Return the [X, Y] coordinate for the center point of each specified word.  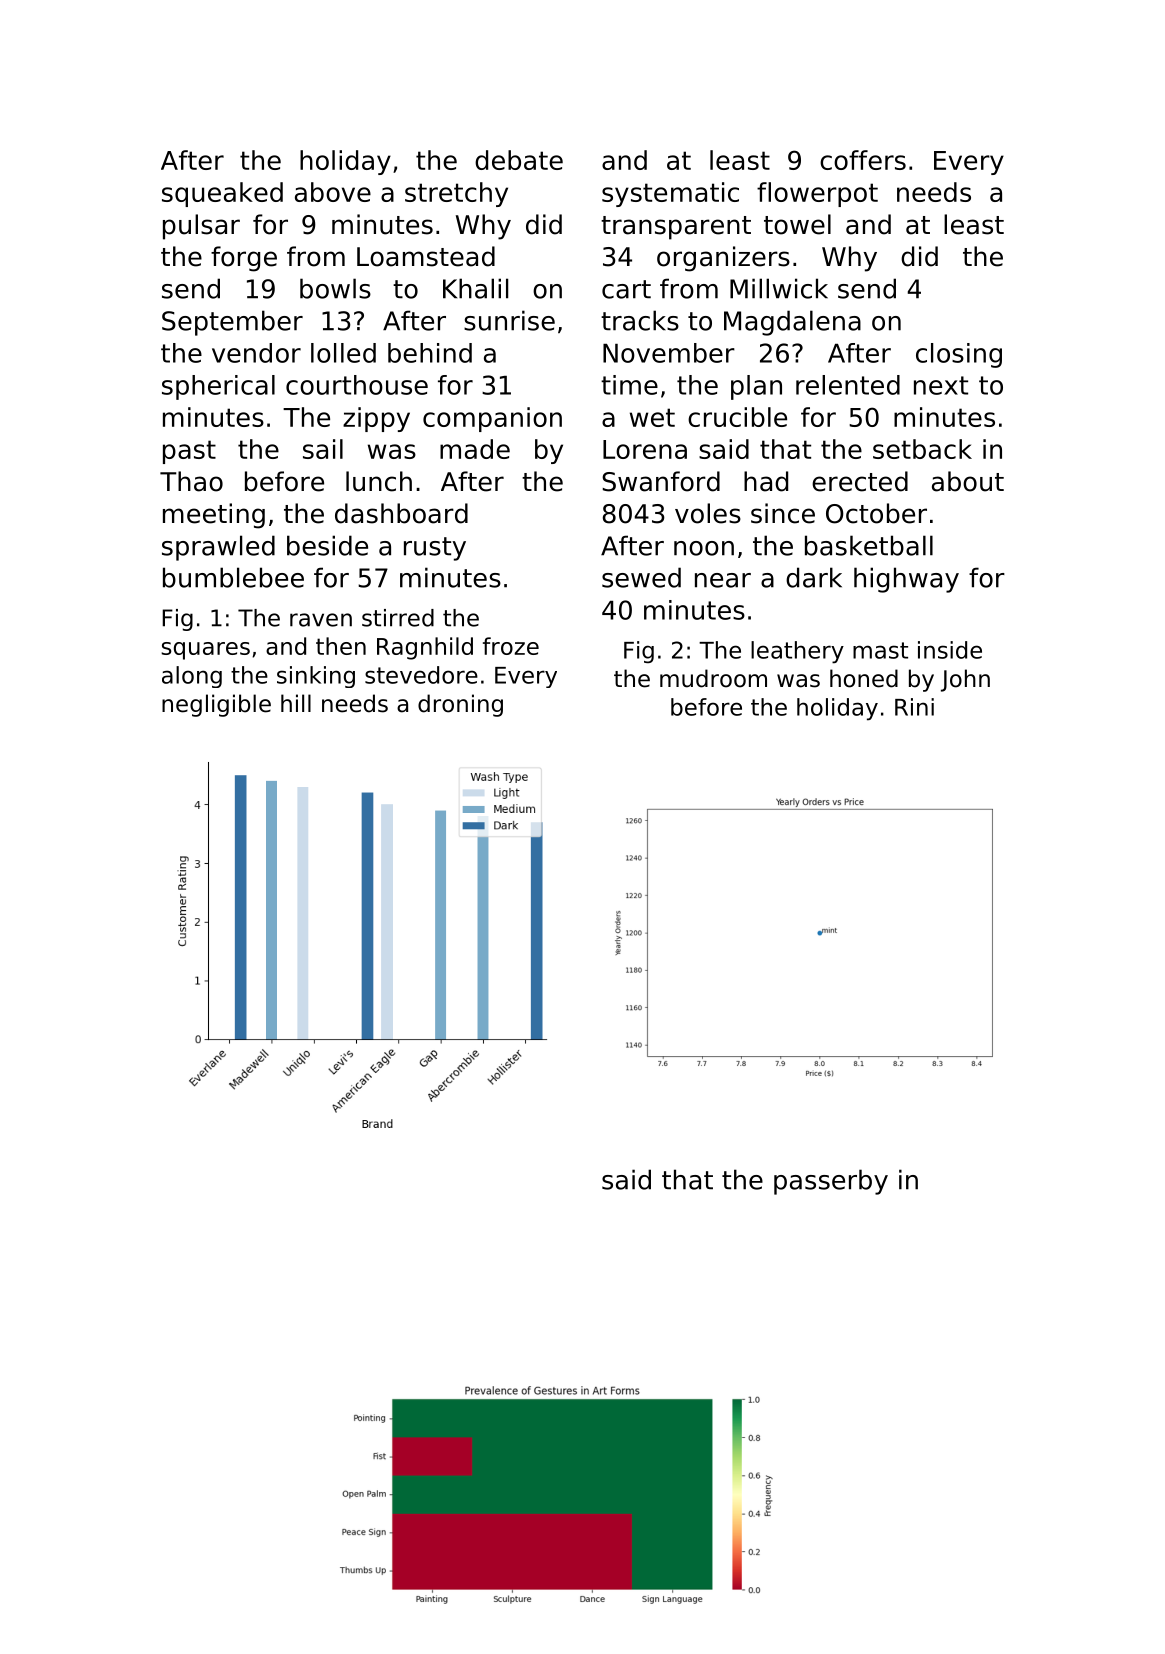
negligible [216, 705]
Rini [914, 707]
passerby [831, 1182]
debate [519, 160]
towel [797, 224]
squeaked [222, 194]
